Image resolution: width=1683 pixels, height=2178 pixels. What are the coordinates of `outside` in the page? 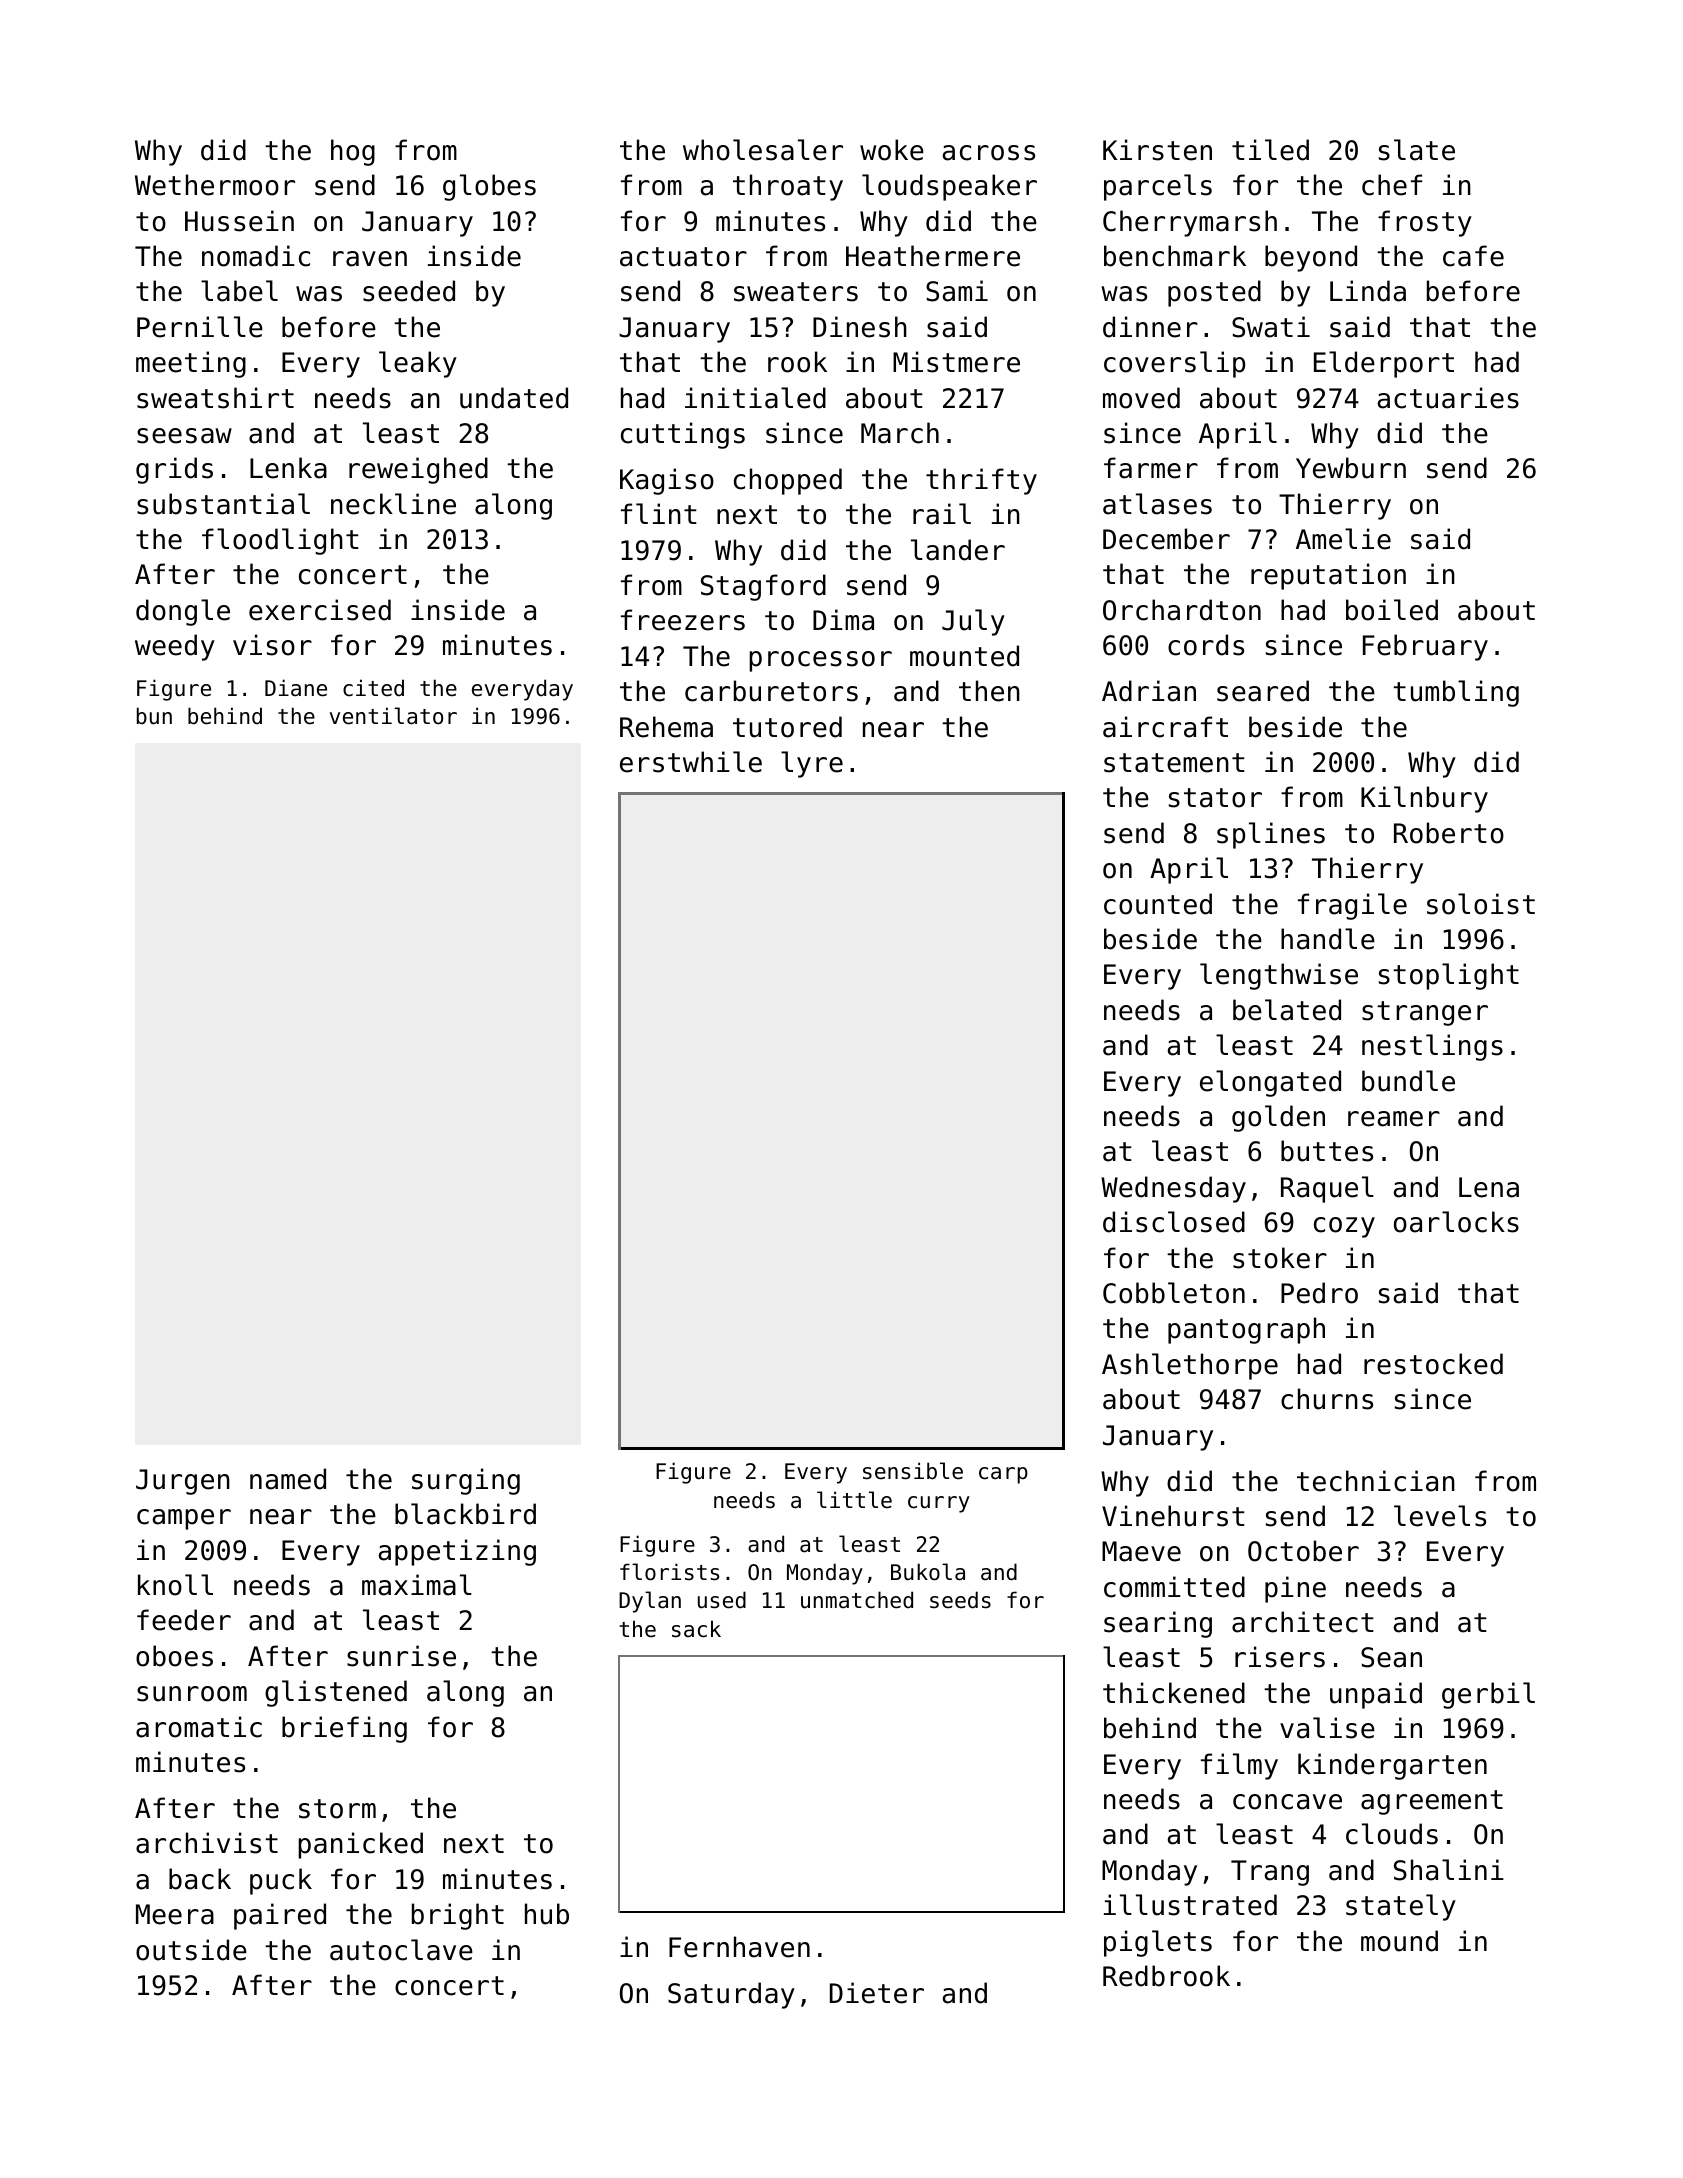 It's located at (191, 1950).
